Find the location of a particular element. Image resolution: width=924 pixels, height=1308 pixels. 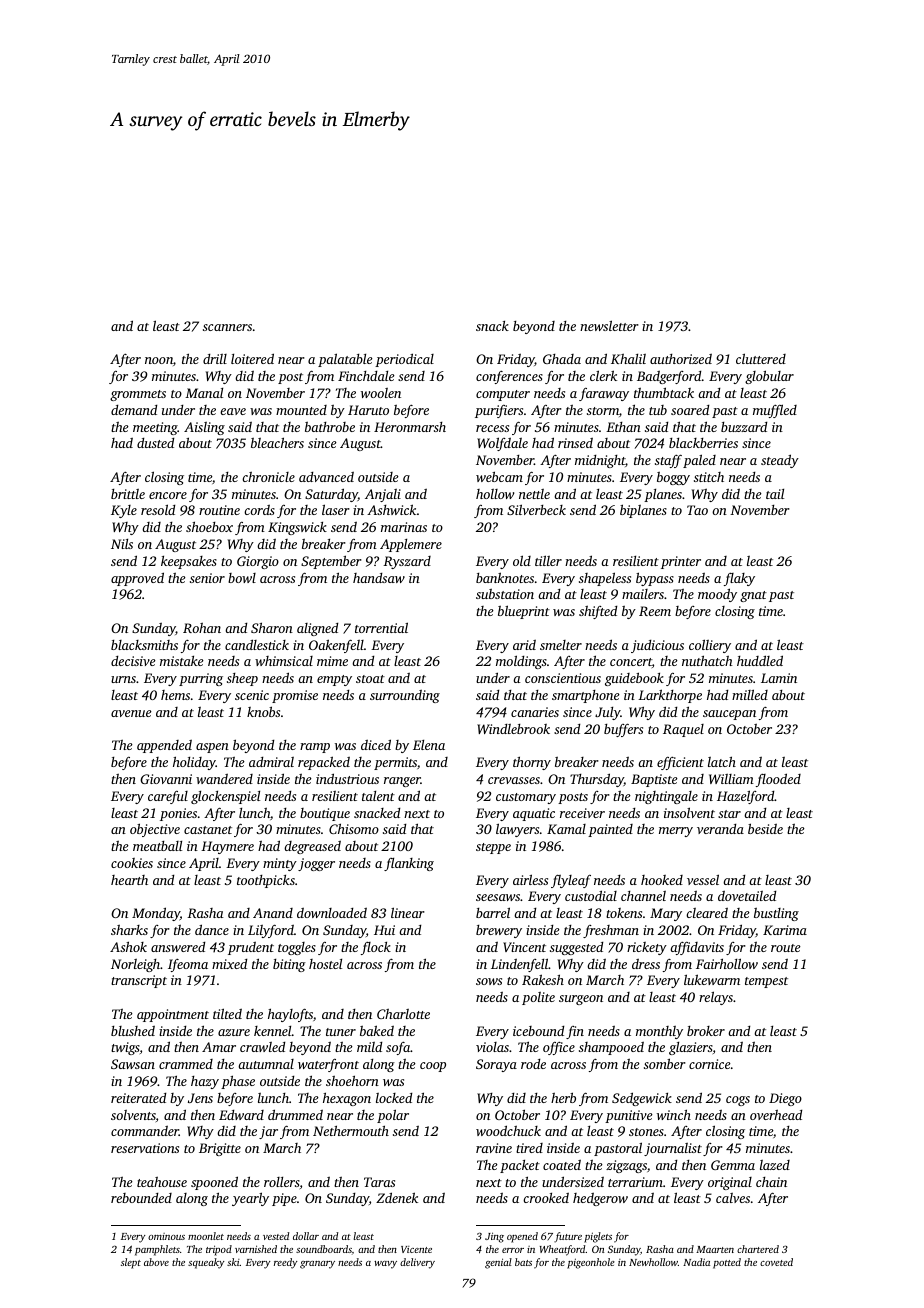

Khalil is located at coordinates (628, 358).
